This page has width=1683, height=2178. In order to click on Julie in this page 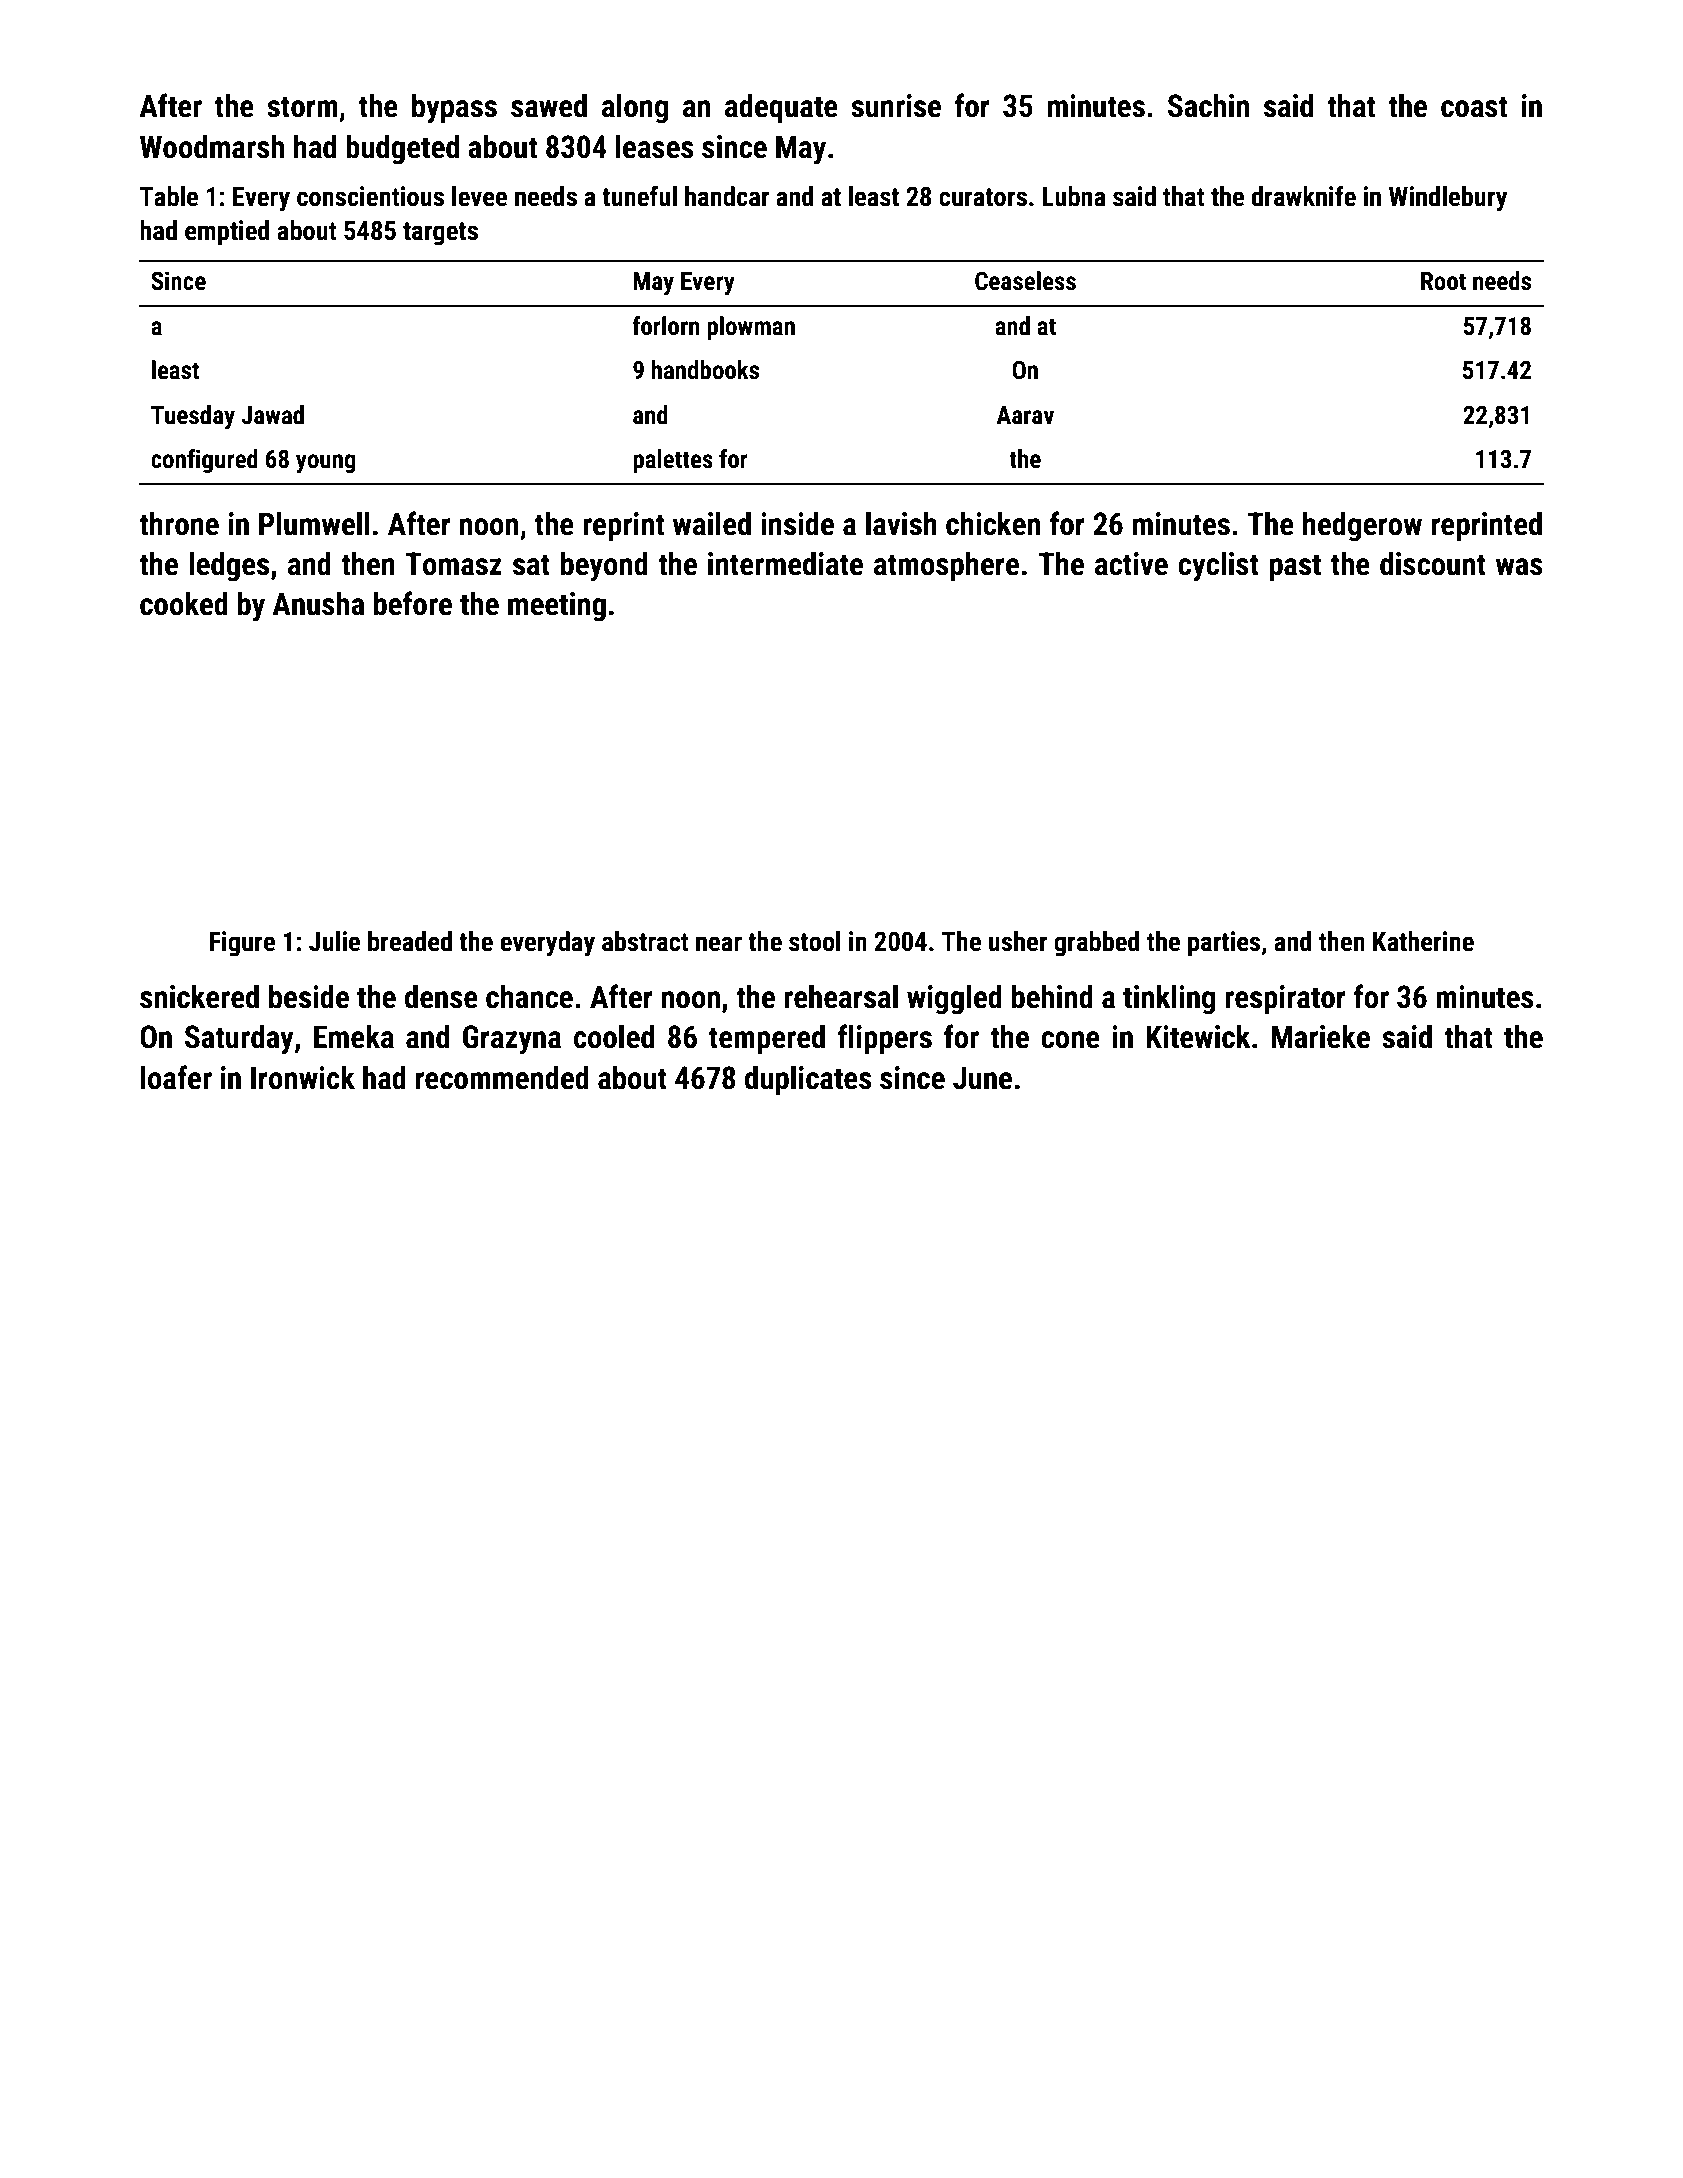, I will do `click(334, 941)`.
